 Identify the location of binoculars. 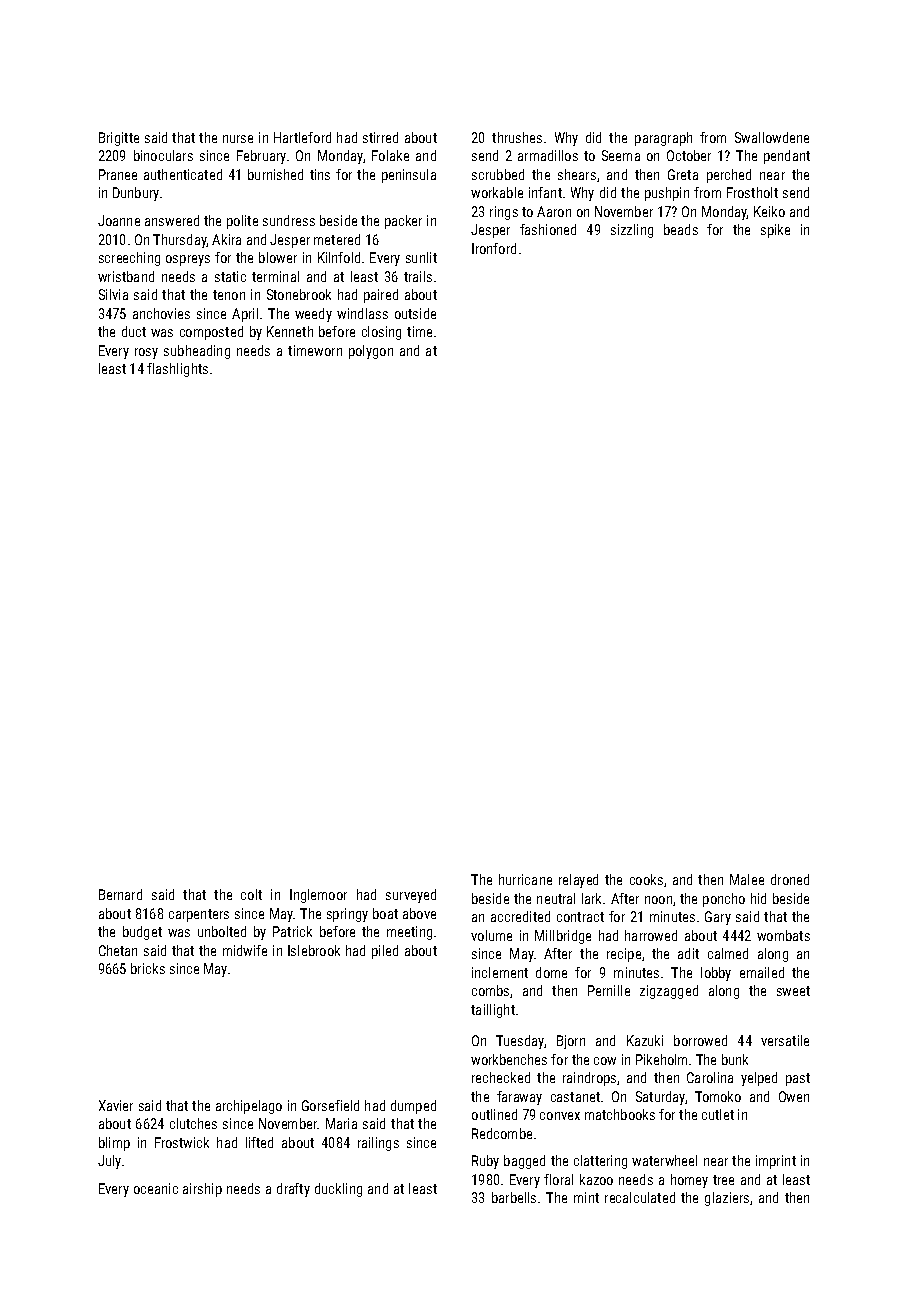
(163, 155).
